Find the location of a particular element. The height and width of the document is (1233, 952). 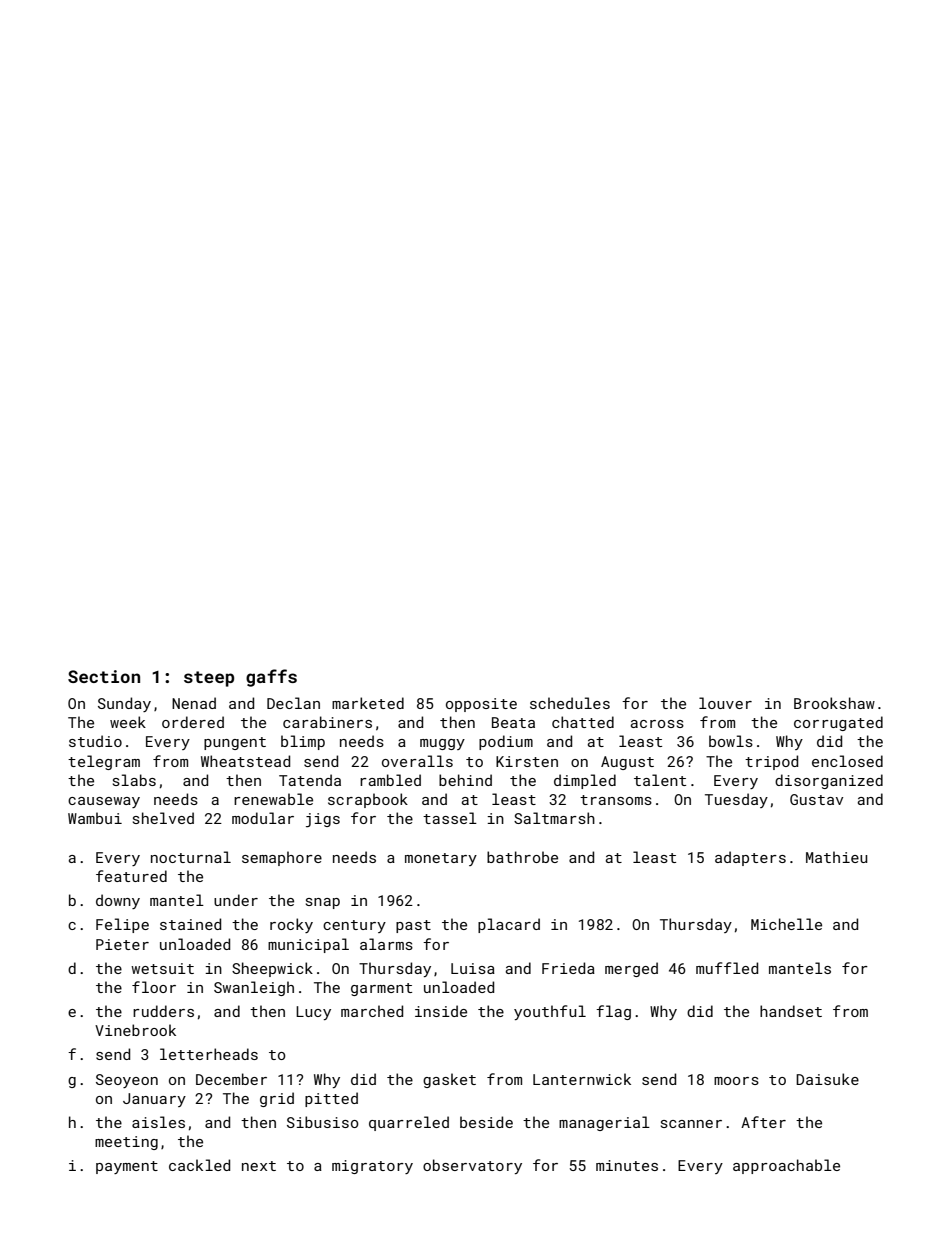

Sheepwick is located at coordinates (272, 969).
